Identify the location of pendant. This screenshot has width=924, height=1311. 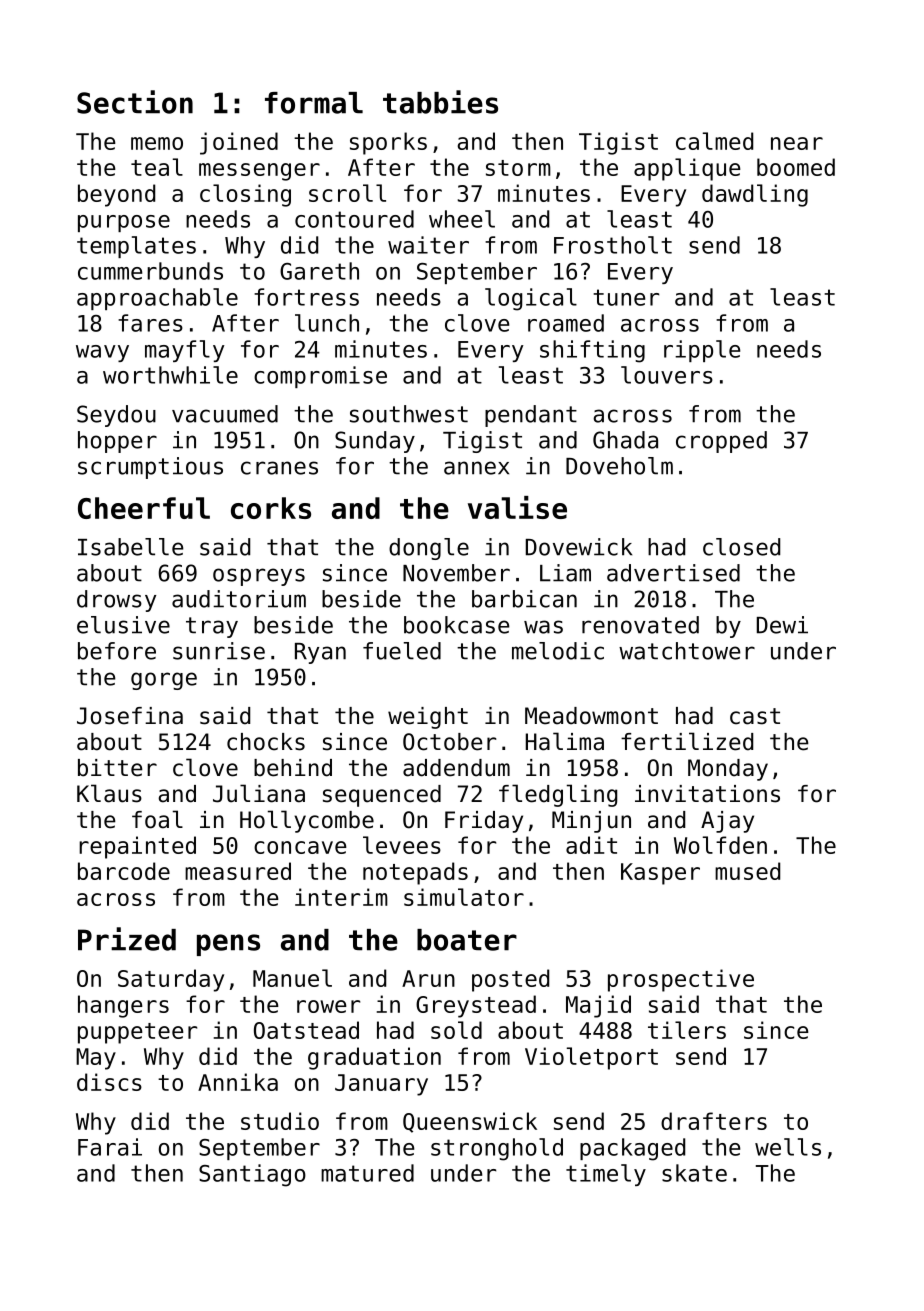
(531, 416).
